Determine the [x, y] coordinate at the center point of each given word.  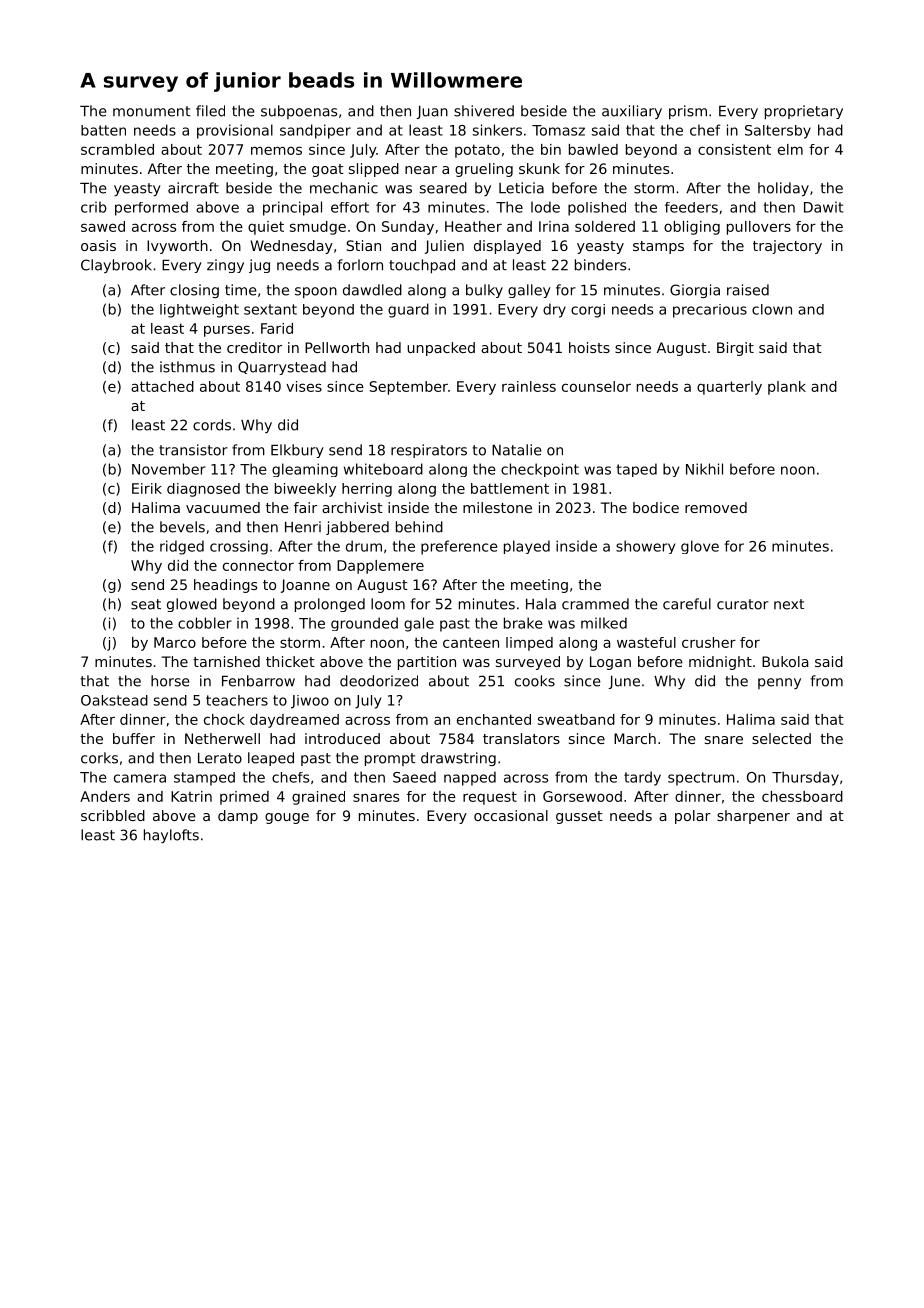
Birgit [735, 349]
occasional [511, 815]
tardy [642, 778]
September [408, 388]
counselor [596, 386]
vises [304, 386]
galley [529, 291]
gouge [287, 818]
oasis [98, 245]
